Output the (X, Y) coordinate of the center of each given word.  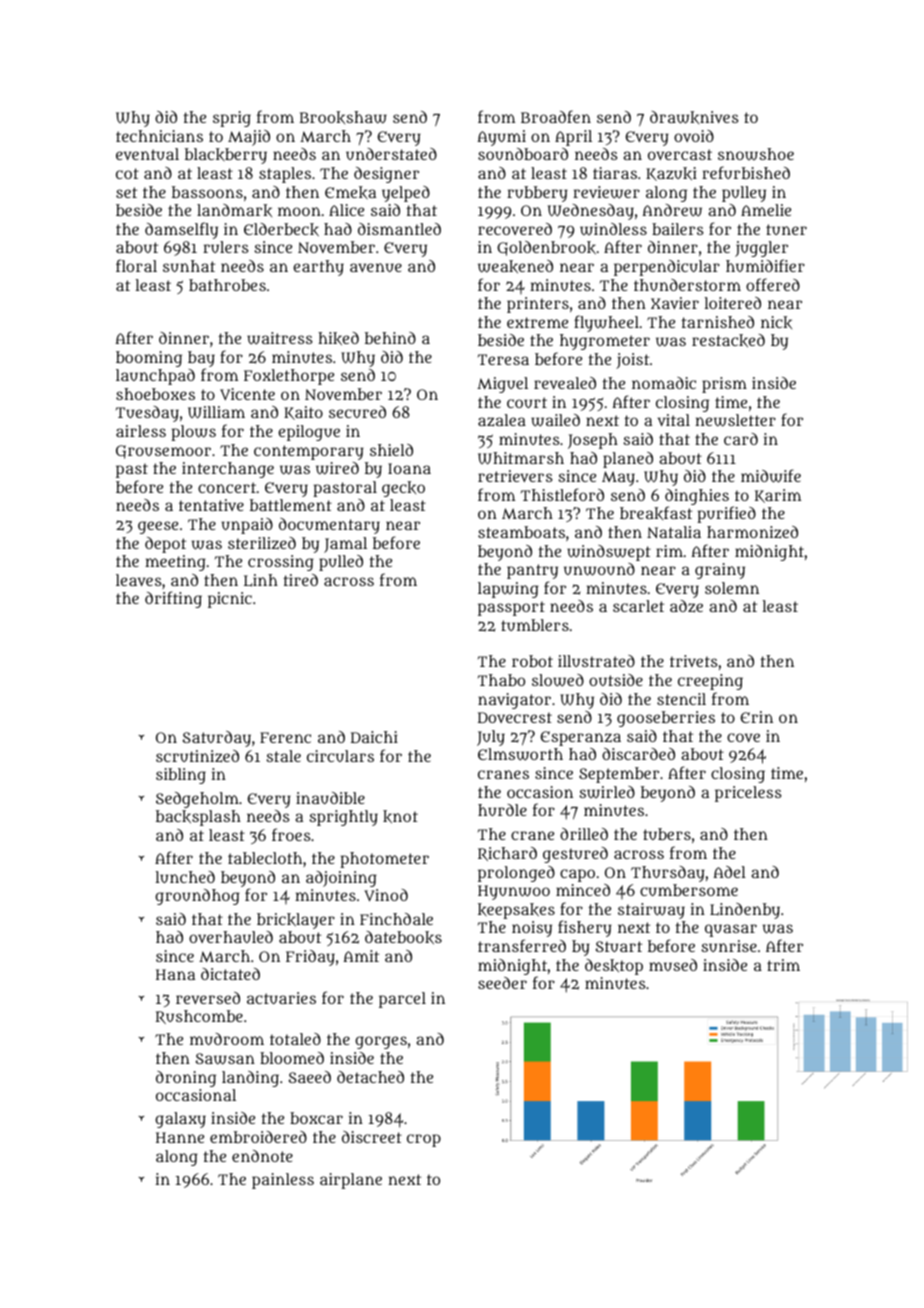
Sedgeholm (197, 800)
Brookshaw (343, 117)
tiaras (615, 173)
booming (149, 359)
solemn (732, 588)
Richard (507, 854)
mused (673, 965)
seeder (502, 983)
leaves (138, 580)
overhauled (231, 937)
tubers (667, 834)
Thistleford (562, 494)
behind (390, 338)
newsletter (735, 420)
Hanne (180, 1137)
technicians (159, 136)
